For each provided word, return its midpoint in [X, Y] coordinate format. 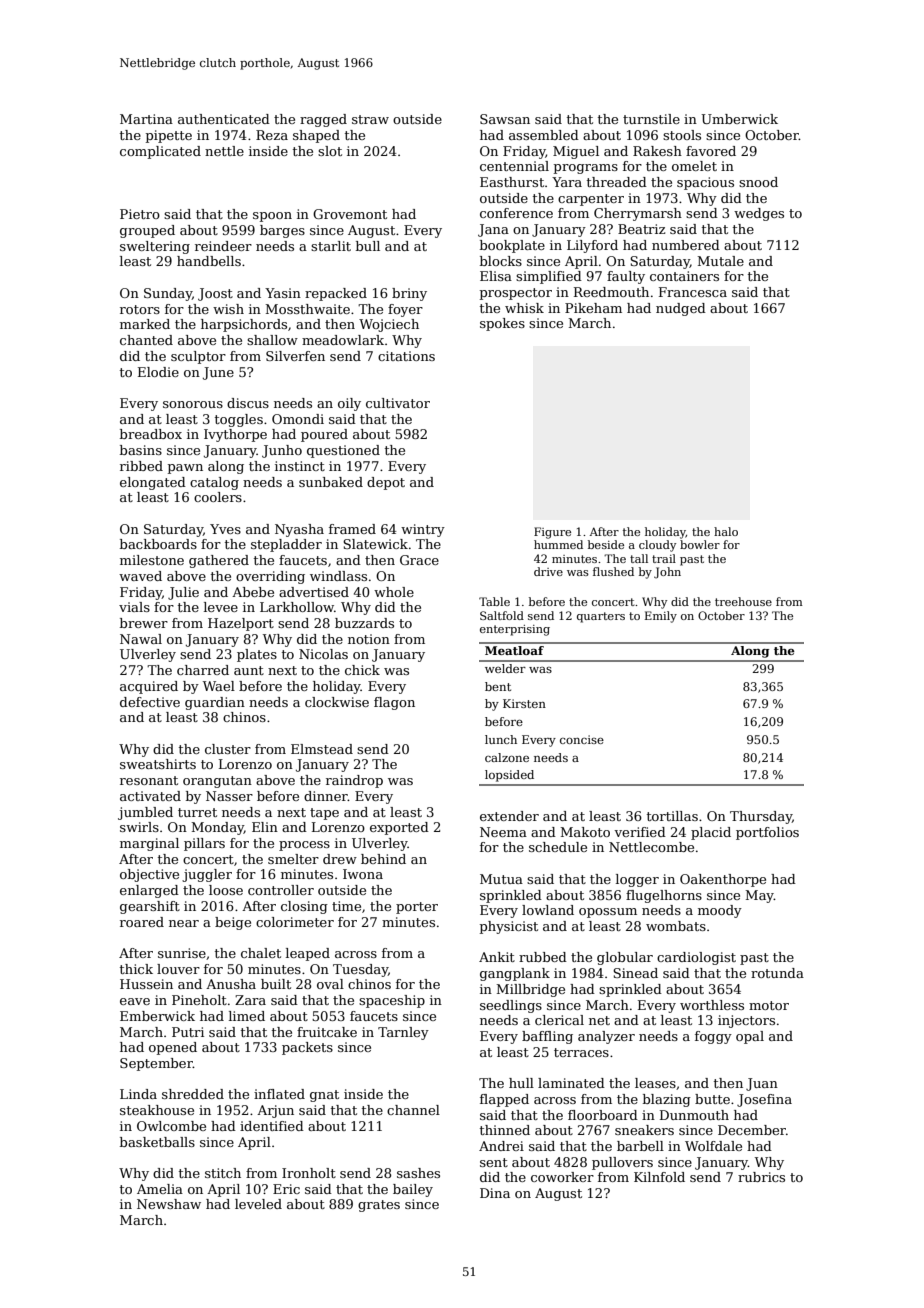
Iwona [363, 874]
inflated [279, 1094]
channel [413, 1110]
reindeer [223, 246]
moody [720, 911]
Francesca [693, 292]
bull [368, 246]
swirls [139, 827]
